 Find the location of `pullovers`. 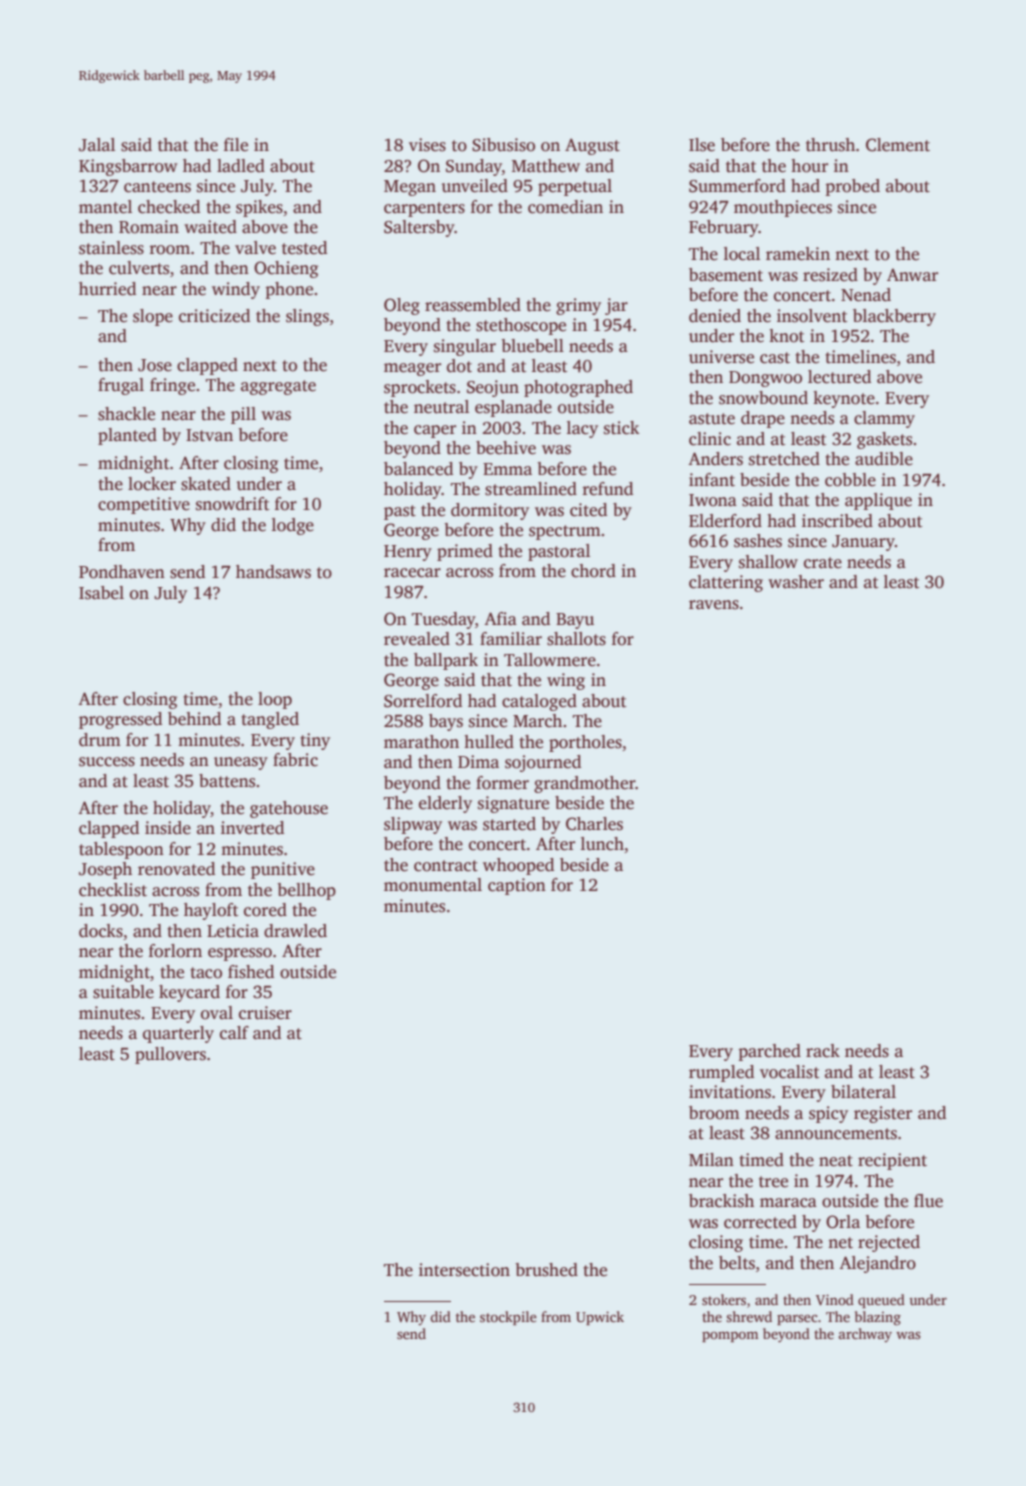

pullovers is located at coordinates (170, 1055).
